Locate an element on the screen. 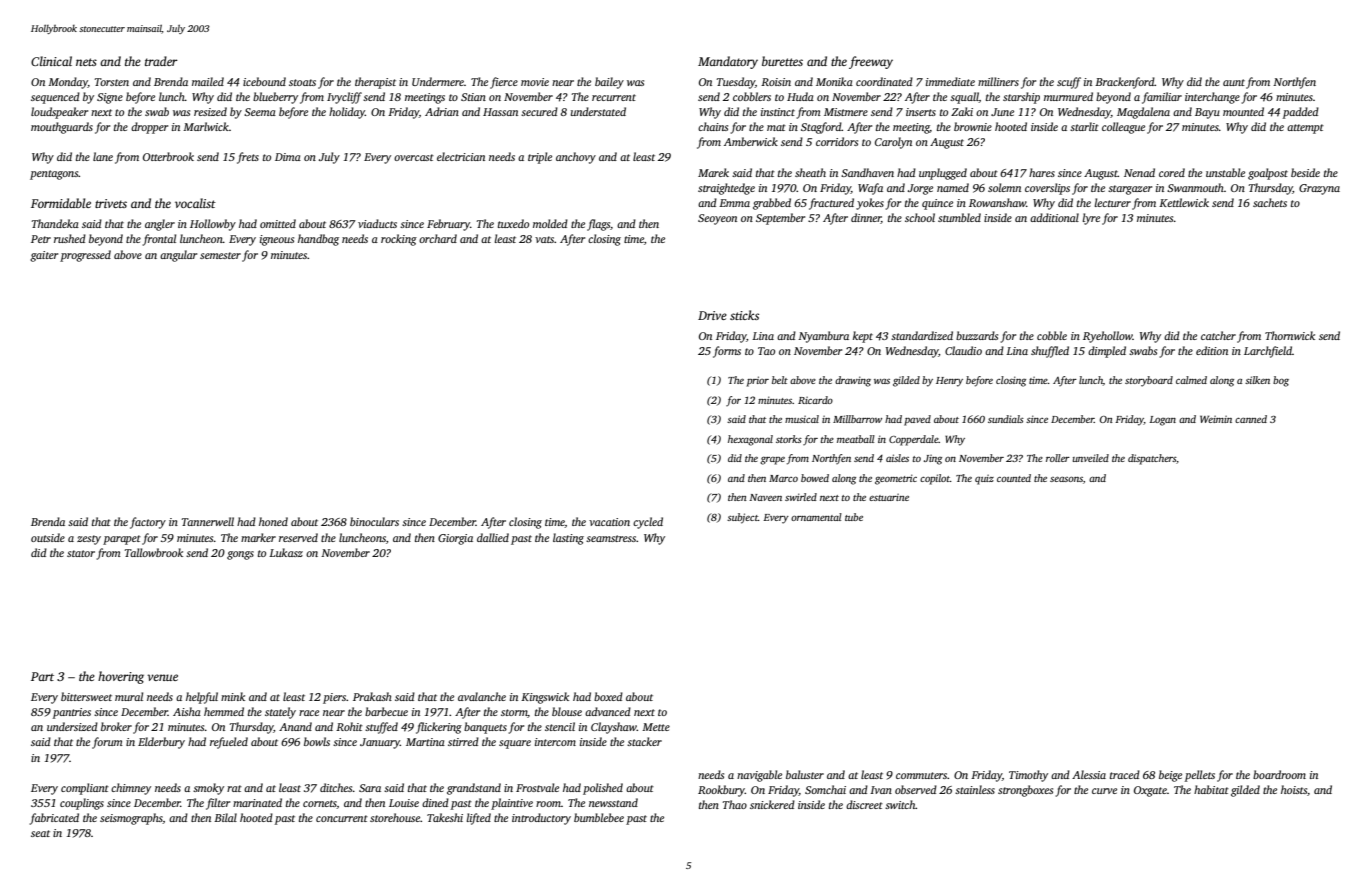 The image size is (1372, 887). sheath is located at coordinates (810, 172).
